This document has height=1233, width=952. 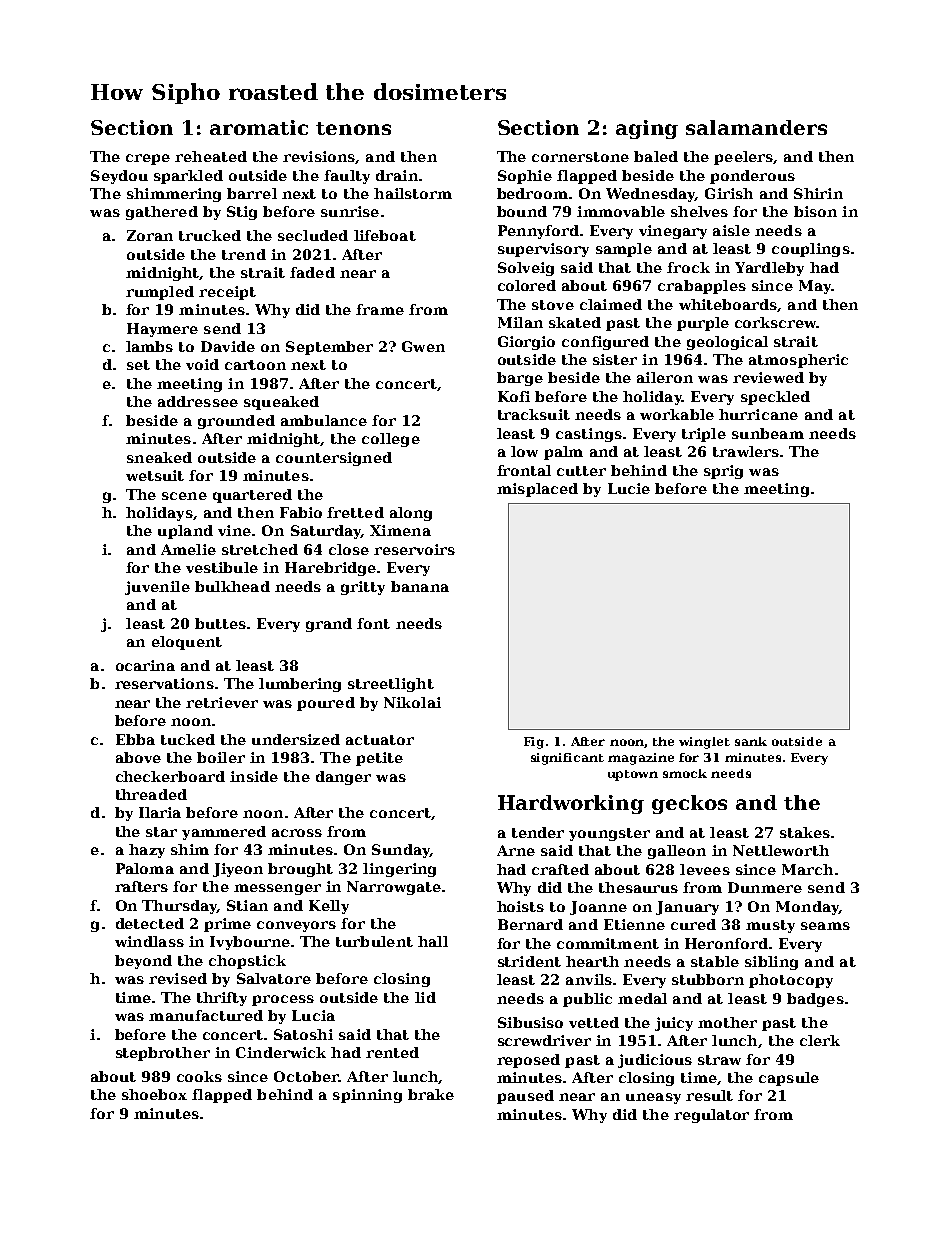 What do you see at coordinates (423, 346) in the document?
I see `Gwen` at bounding box center [423, 346].
